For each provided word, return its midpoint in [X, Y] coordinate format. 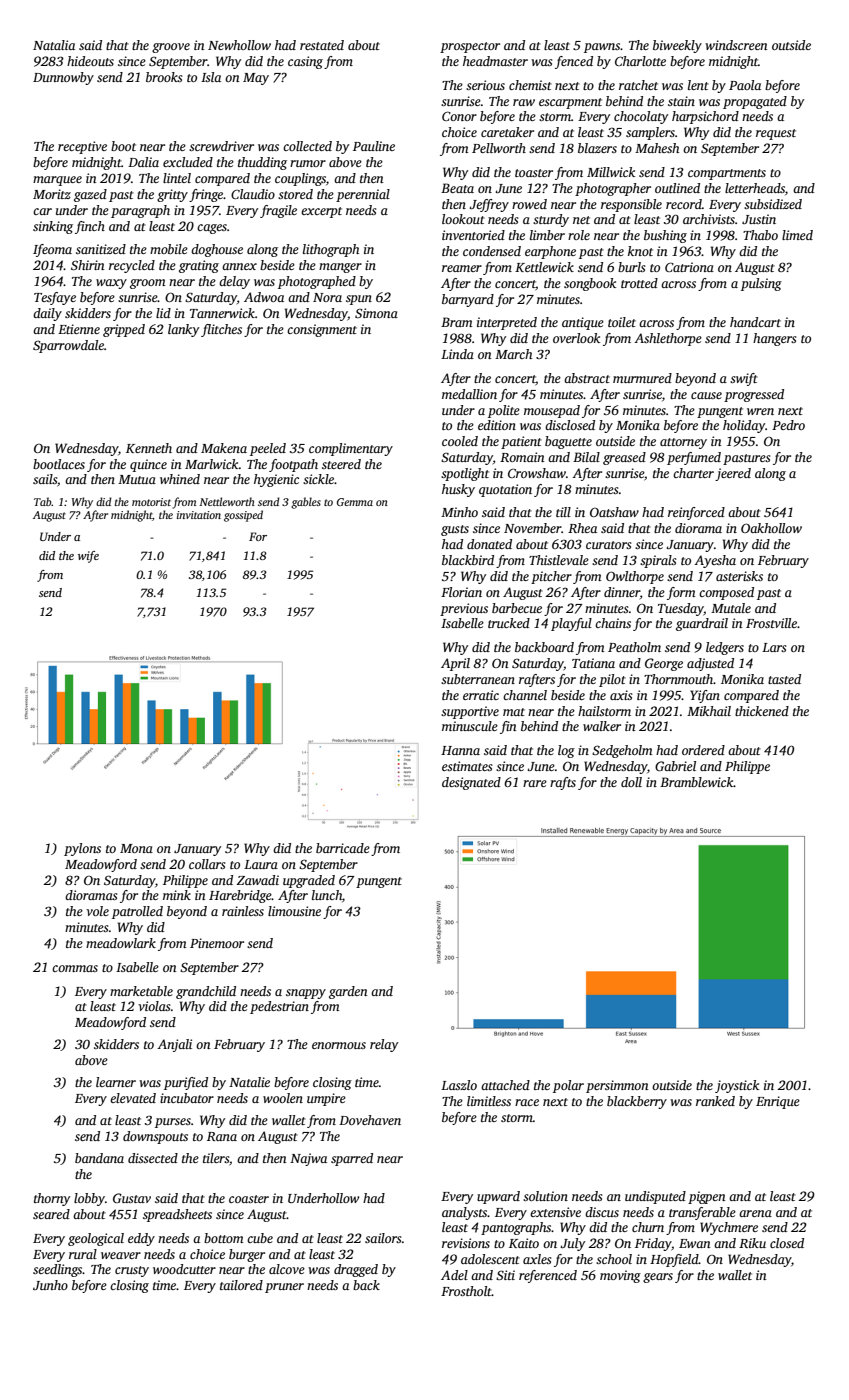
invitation [199, 515]
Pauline [374, 146]
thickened [762, 711]
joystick [737, 1086]
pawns [602, 48]
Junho [50, 1285]
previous [464, 609]
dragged [356, 1270]
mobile [169, 249]
